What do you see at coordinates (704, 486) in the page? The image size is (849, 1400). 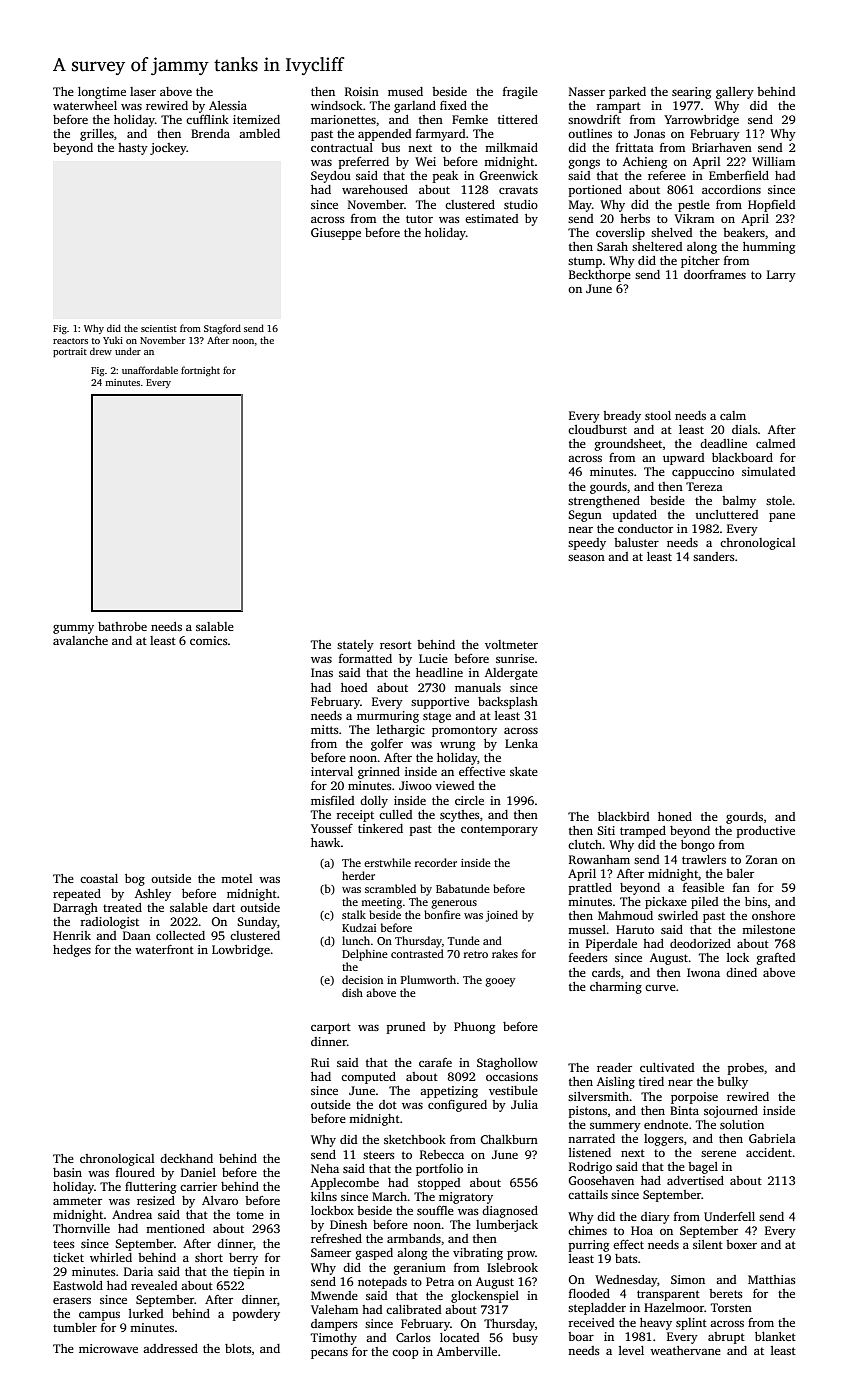 I see `Tereza` at bounding box center [704, 486].
